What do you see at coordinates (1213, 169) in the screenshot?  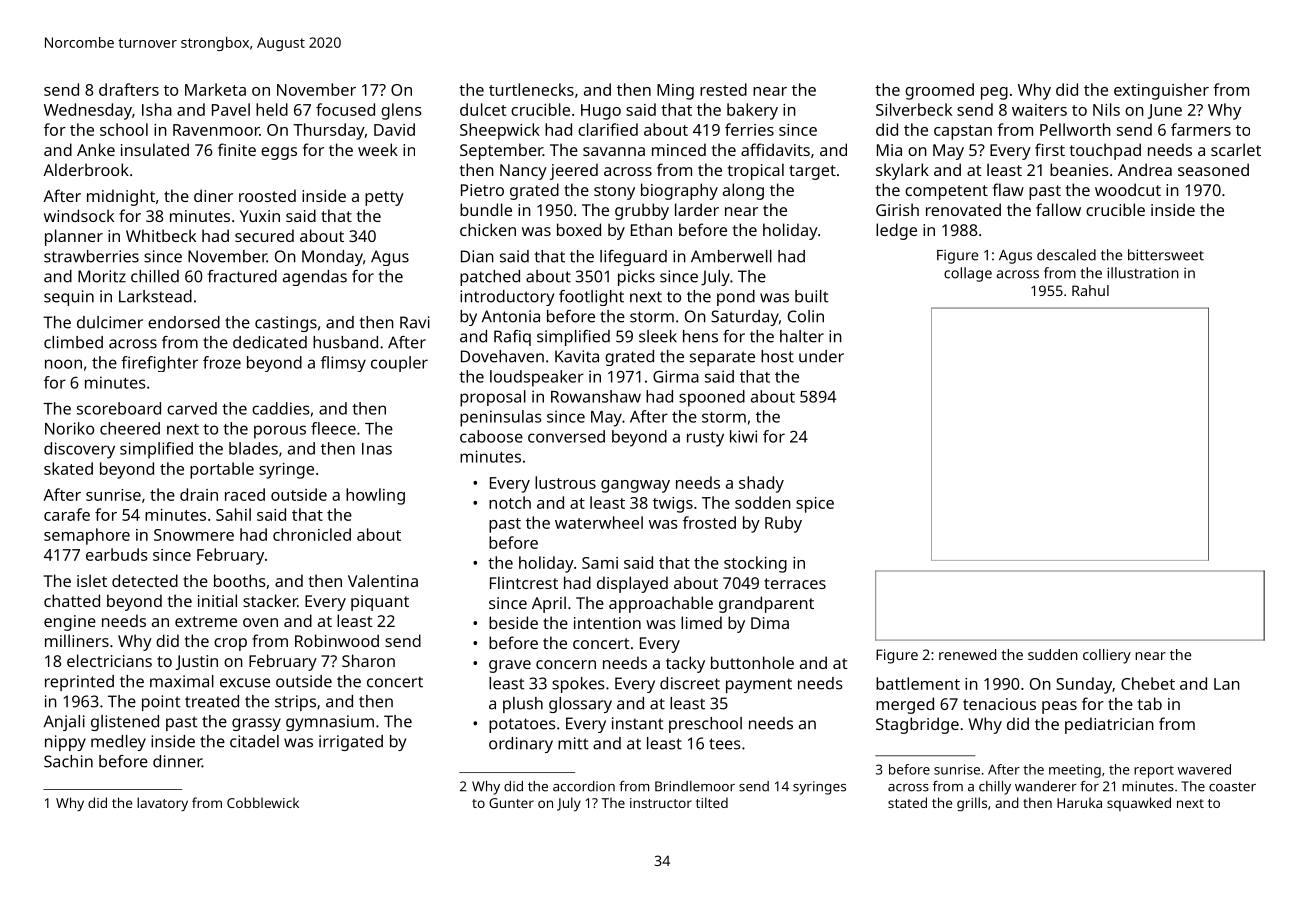 I see `seasoned` at bounding box center [1213, 169].
